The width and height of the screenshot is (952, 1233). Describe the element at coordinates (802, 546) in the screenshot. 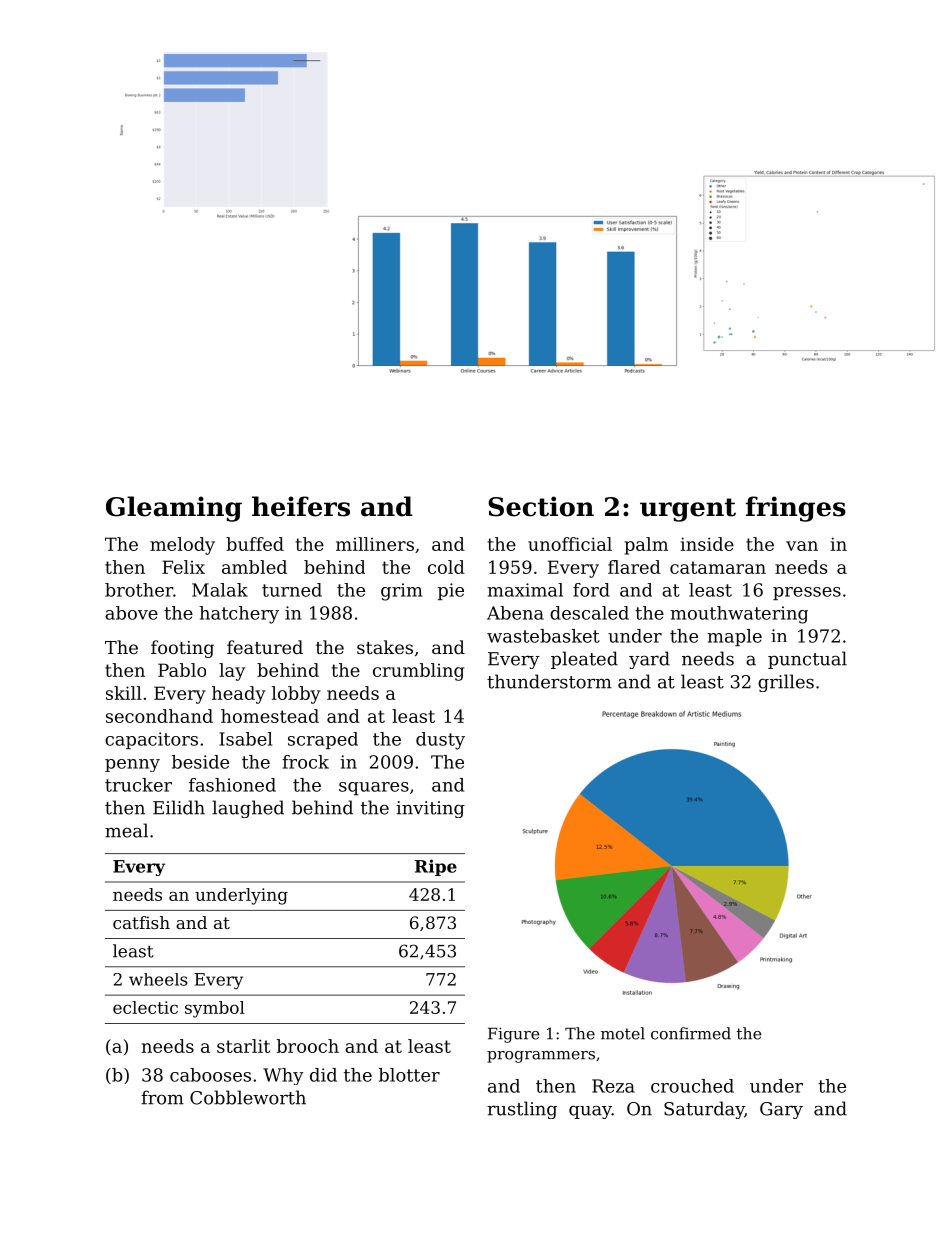

I see `van` at that location.
